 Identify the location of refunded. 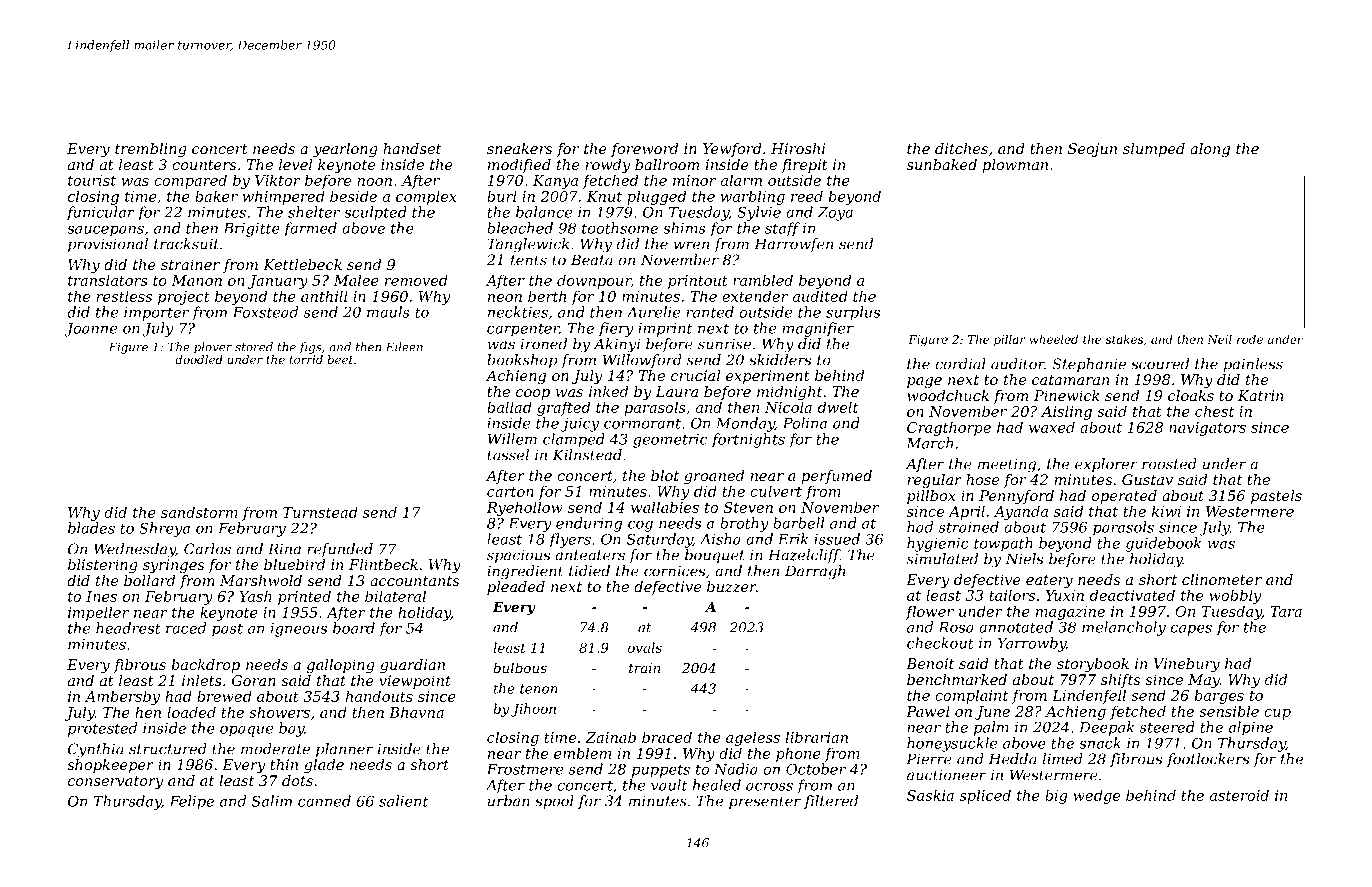
(340, 550).
